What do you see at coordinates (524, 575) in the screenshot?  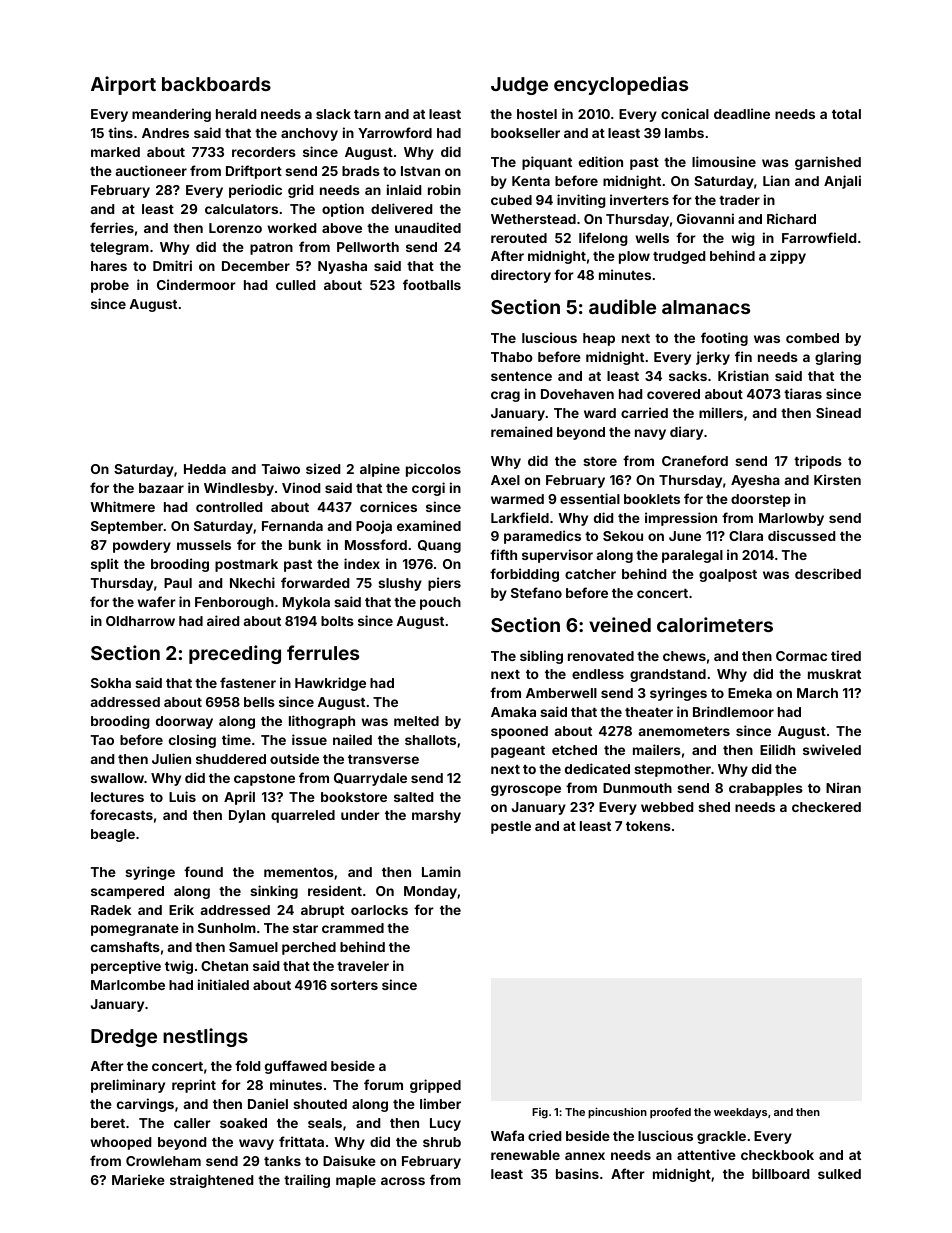 I see `forbidding` at bounding box center [524, 575].
